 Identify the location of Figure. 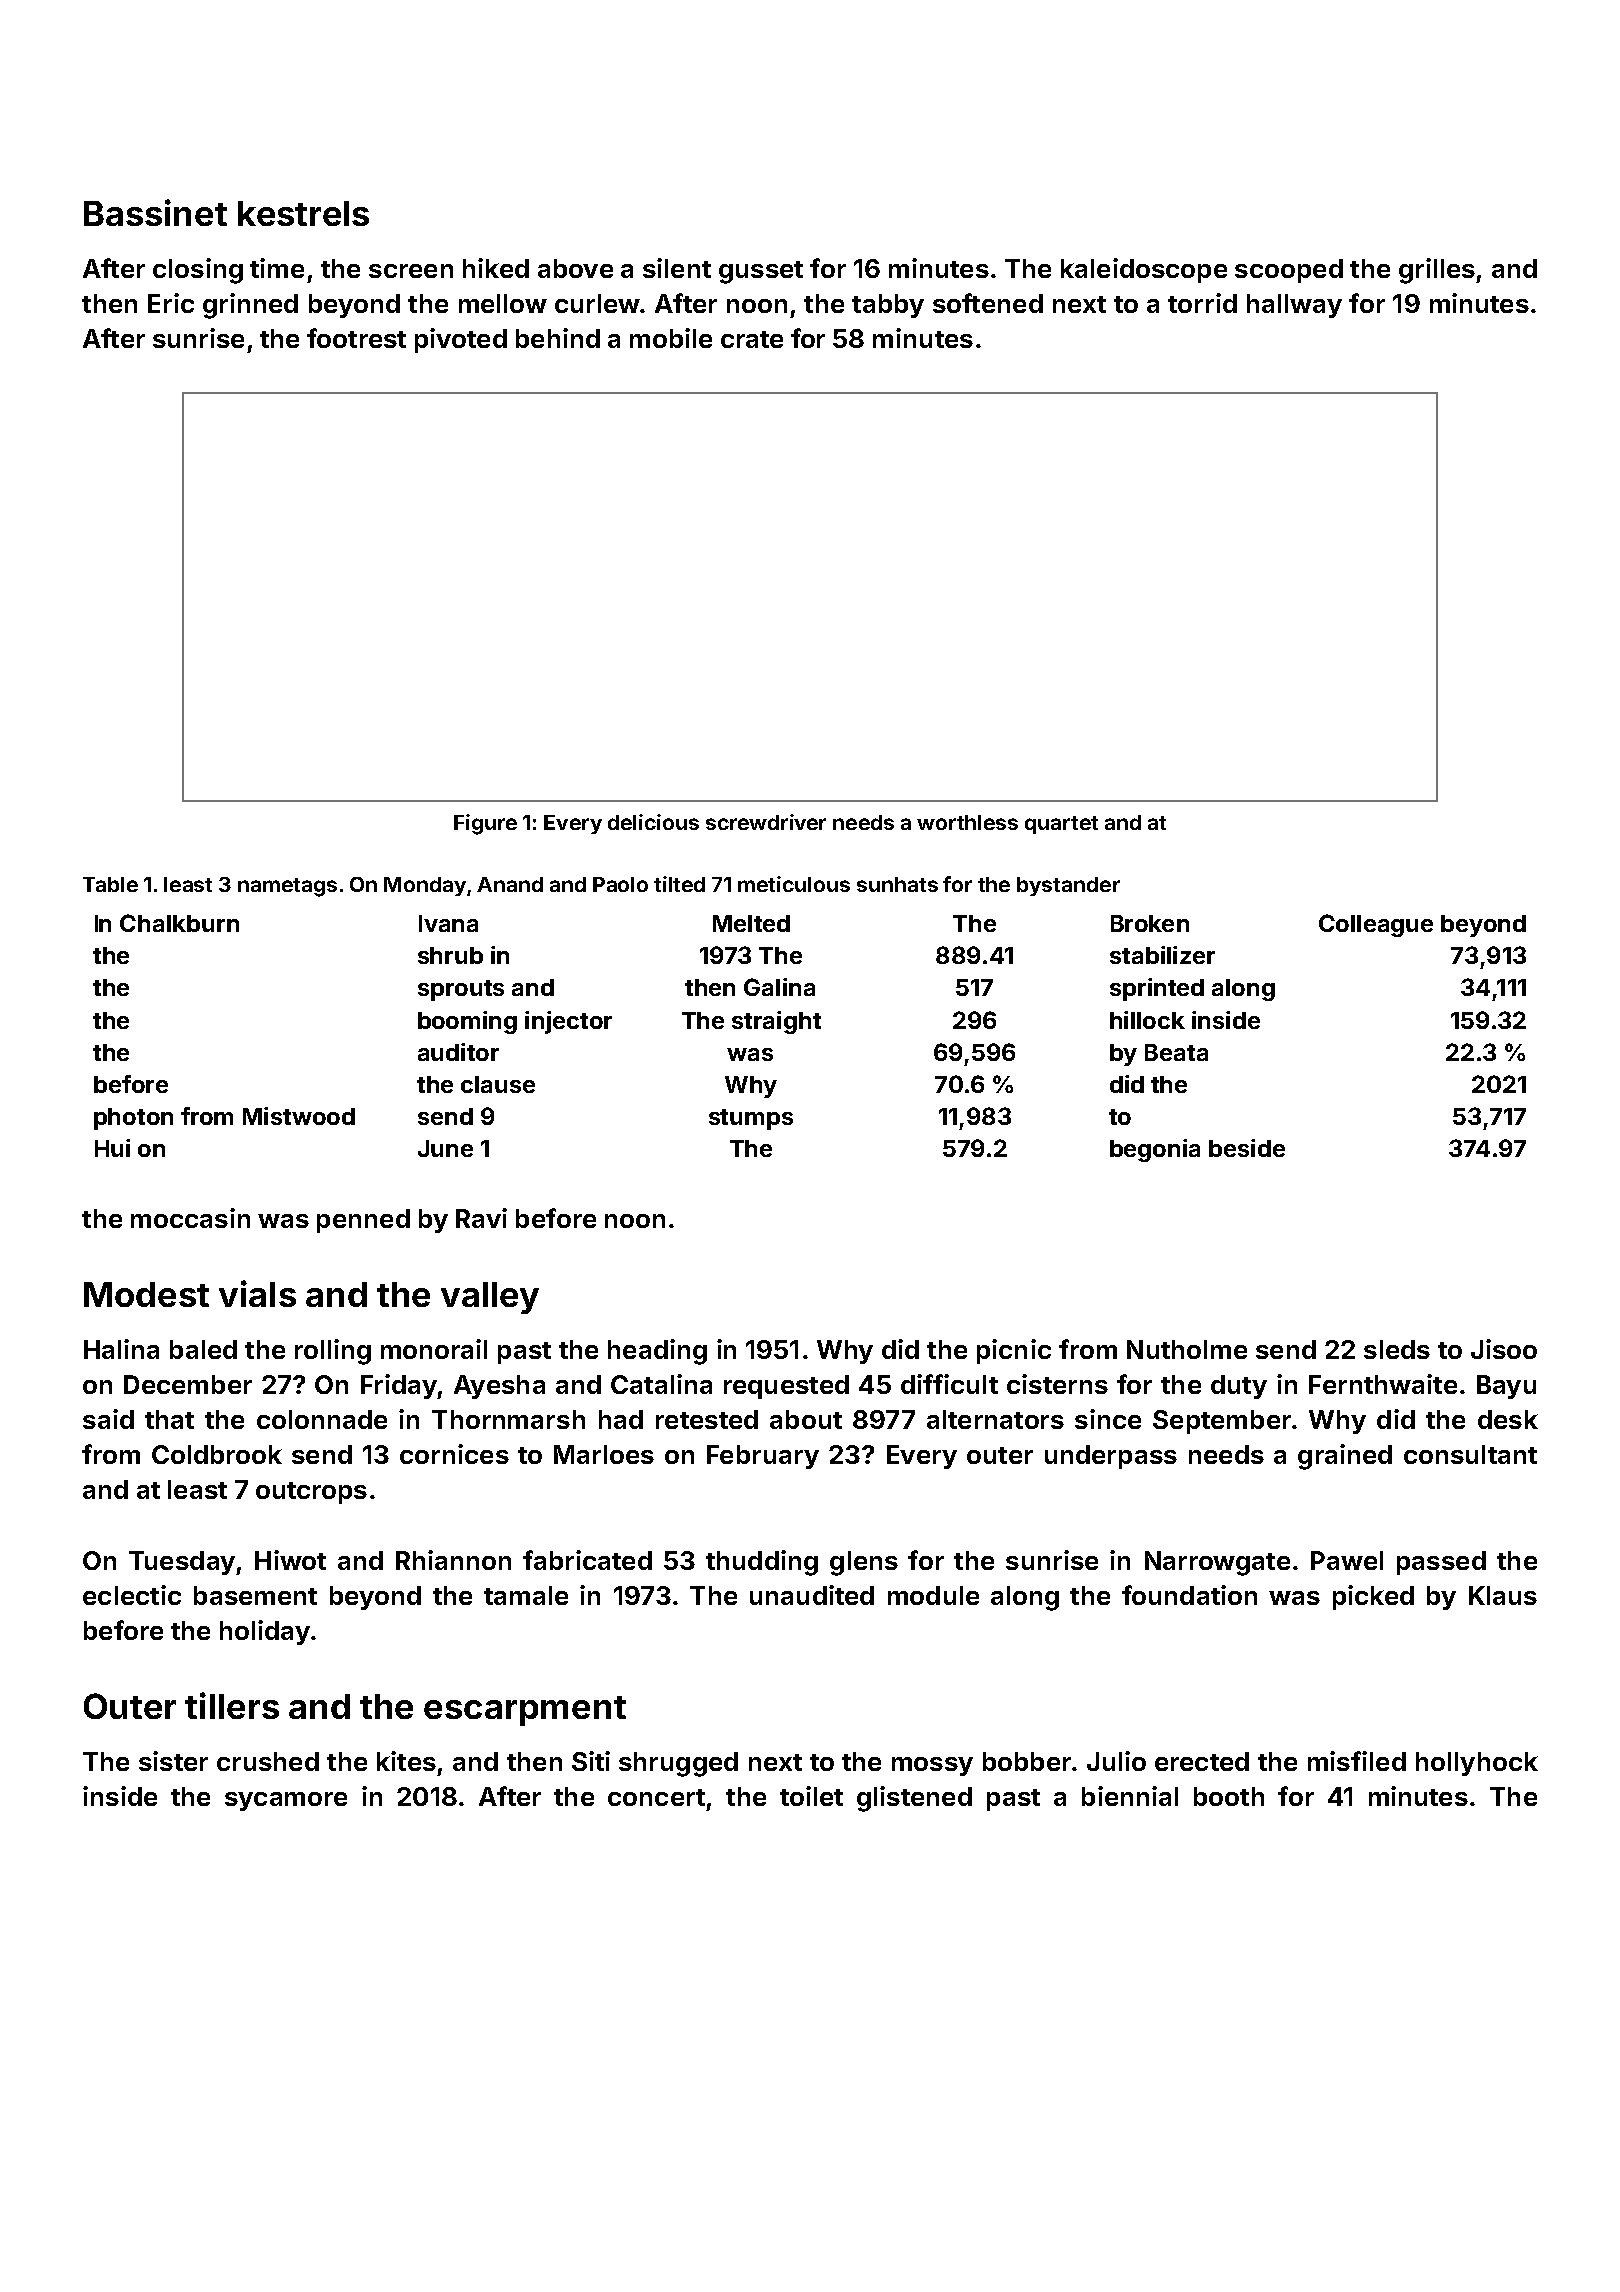
(485, 824).
